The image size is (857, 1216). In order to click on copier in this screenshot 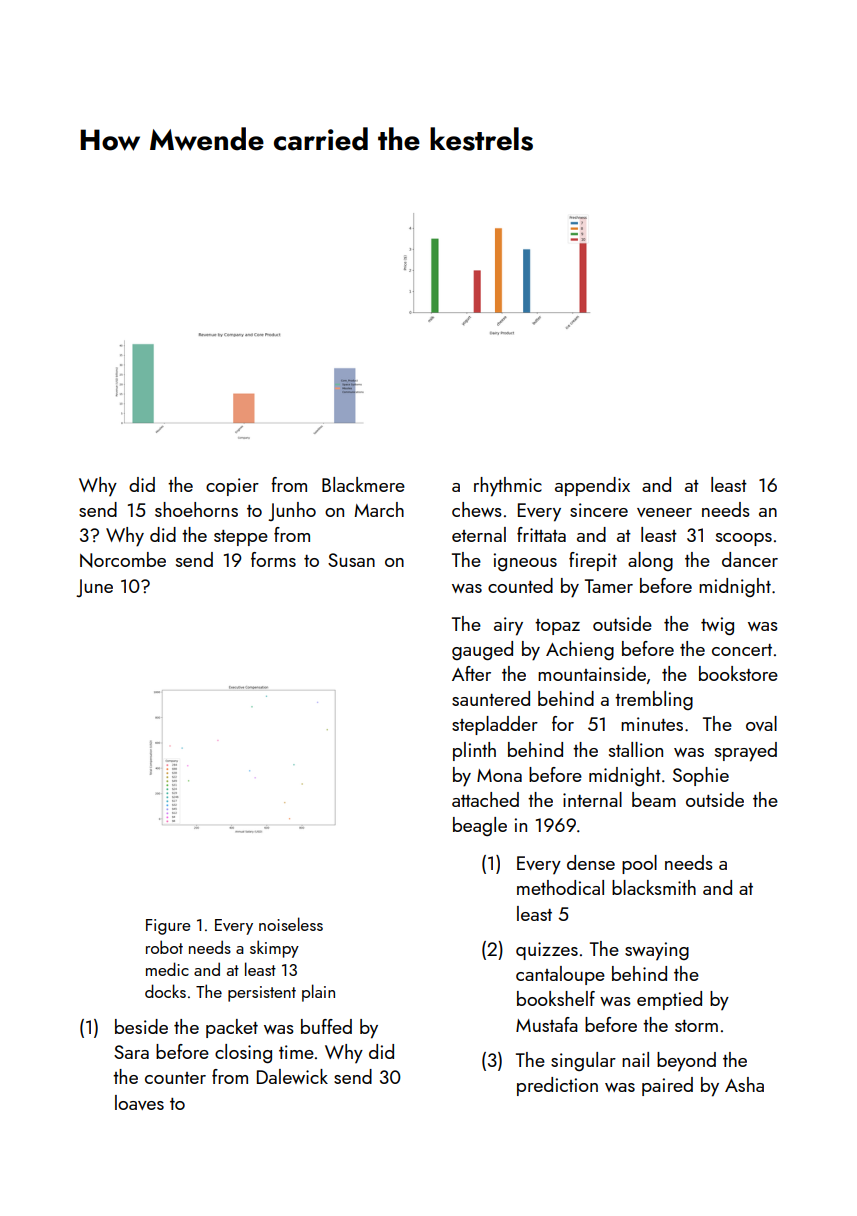, I will do `click(232, 487)`.
